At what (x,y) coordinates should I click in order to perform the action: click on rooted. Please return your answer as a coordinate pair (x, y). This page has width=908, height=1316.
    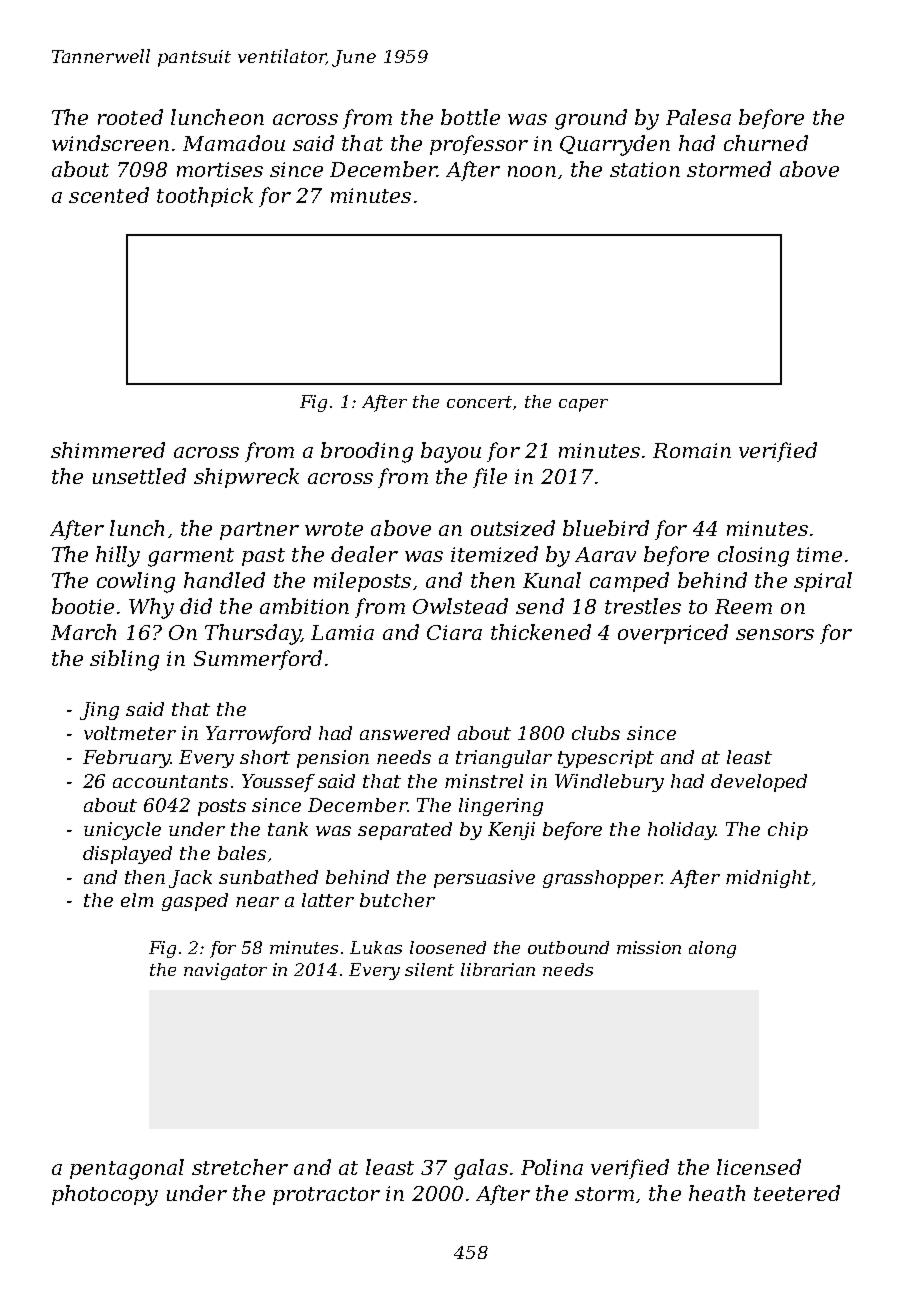
    Looking at the image, I should click on (130, 117).
